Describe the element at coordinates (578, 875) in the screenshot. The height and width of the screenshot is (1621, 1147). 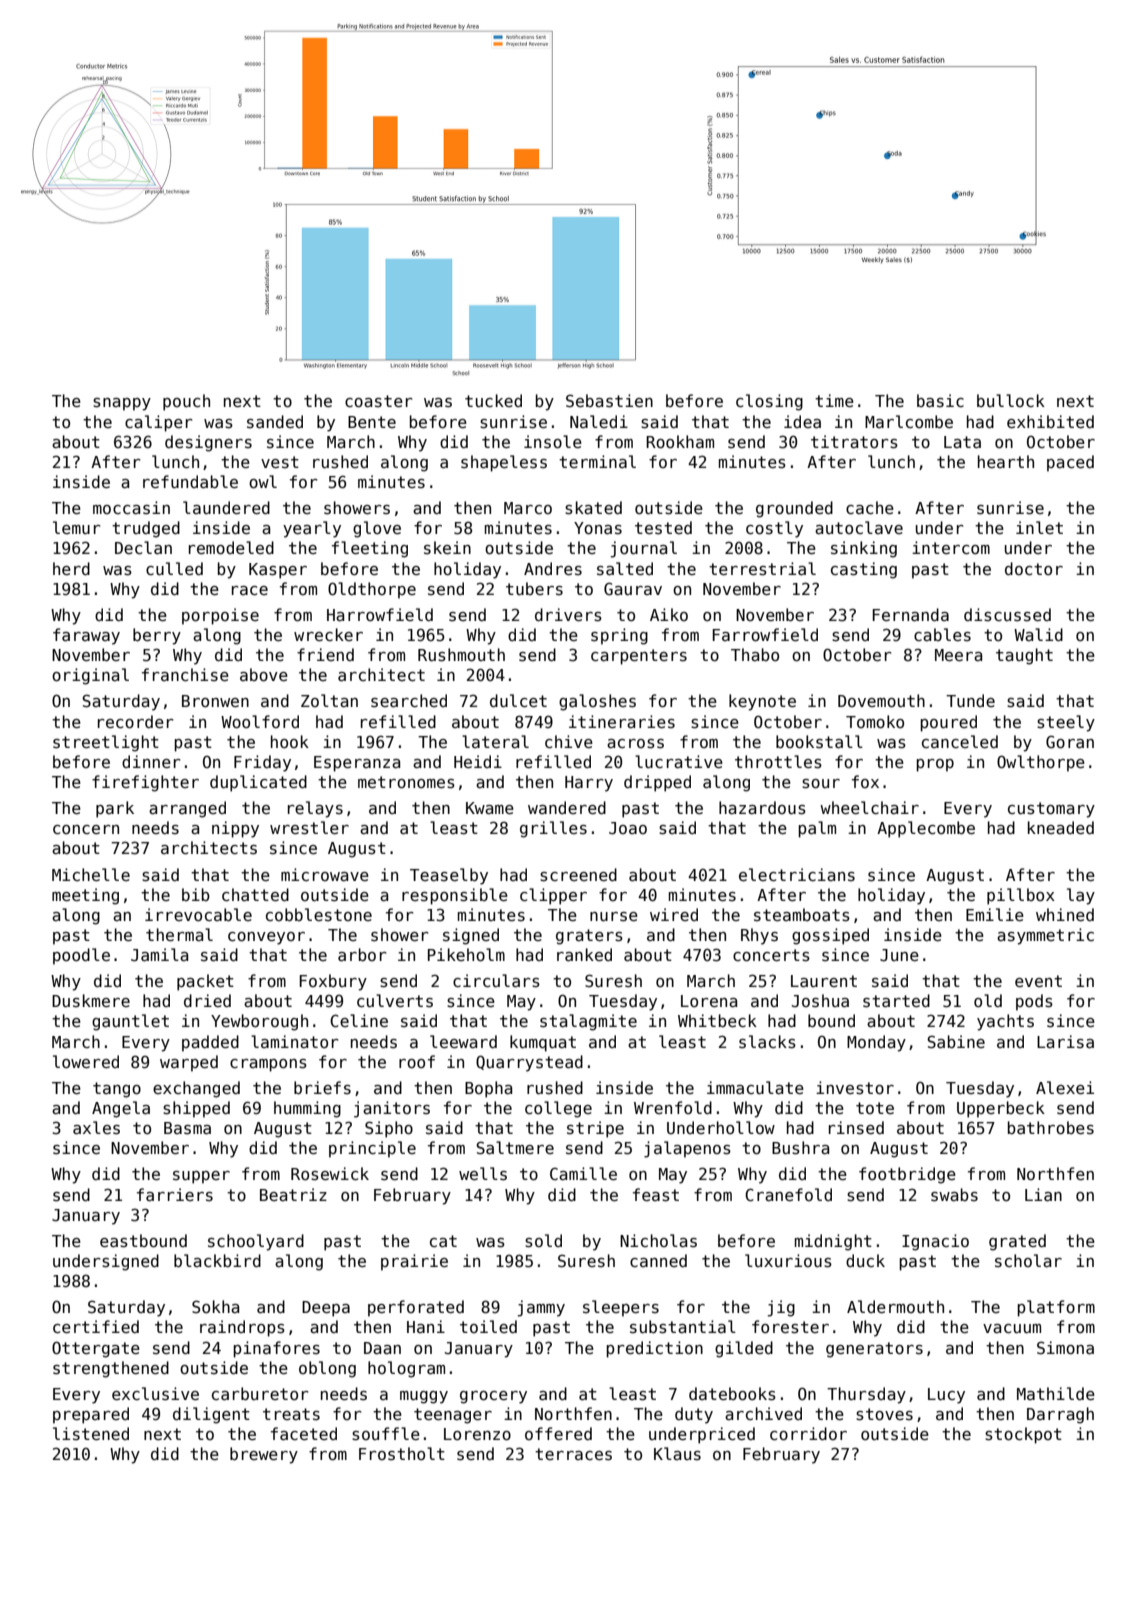
I see `screened` at that location.
